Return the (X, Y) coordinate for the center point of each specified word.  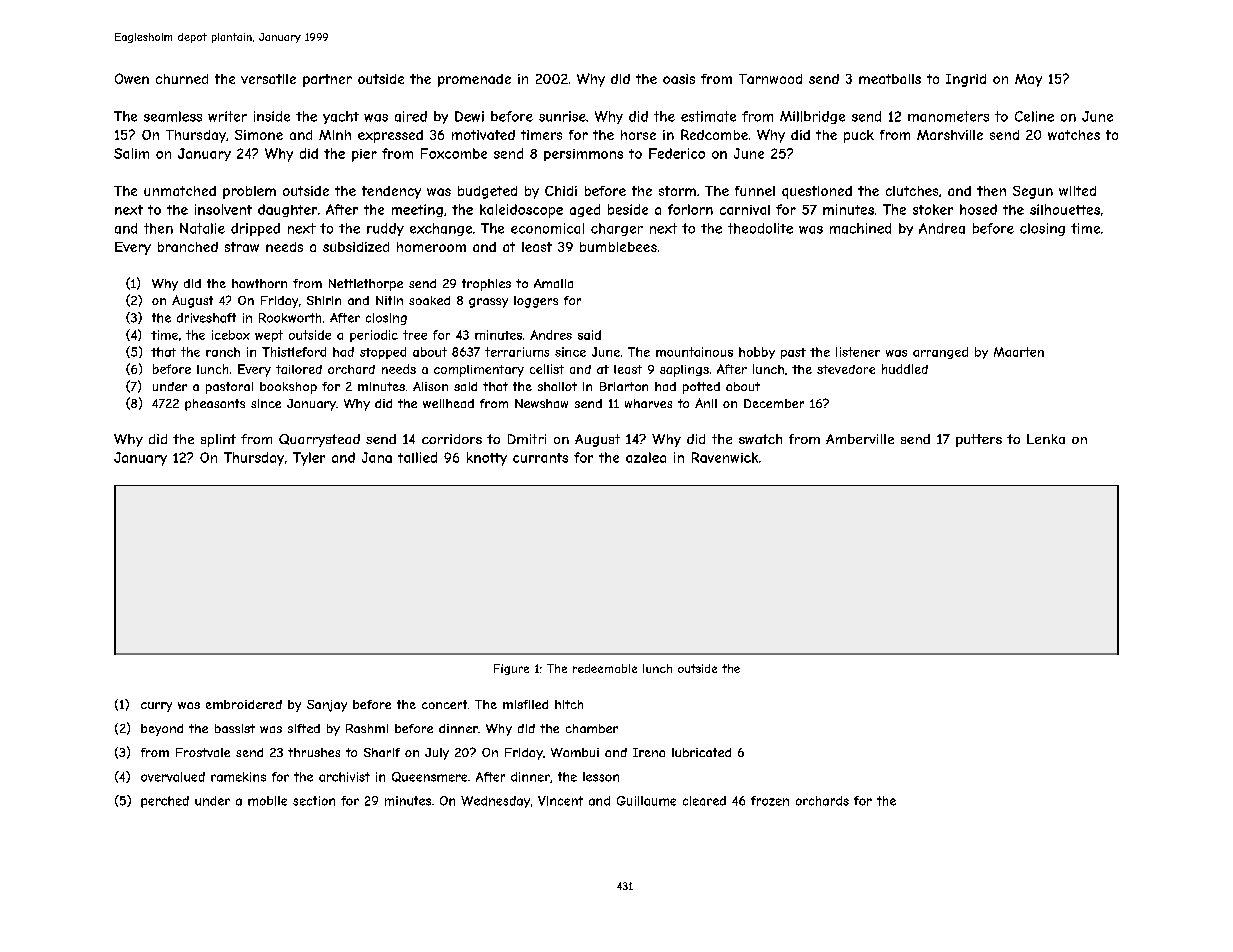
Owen (132, 78)
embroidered (244, 704)
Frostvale (203, 752)
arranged (940, 353)
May (1028, 80)
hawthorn (259, 283)
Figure (511, 669)
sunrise (562, 116)
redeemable (605, 668)
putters (979, 440)
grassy (488, 303)
